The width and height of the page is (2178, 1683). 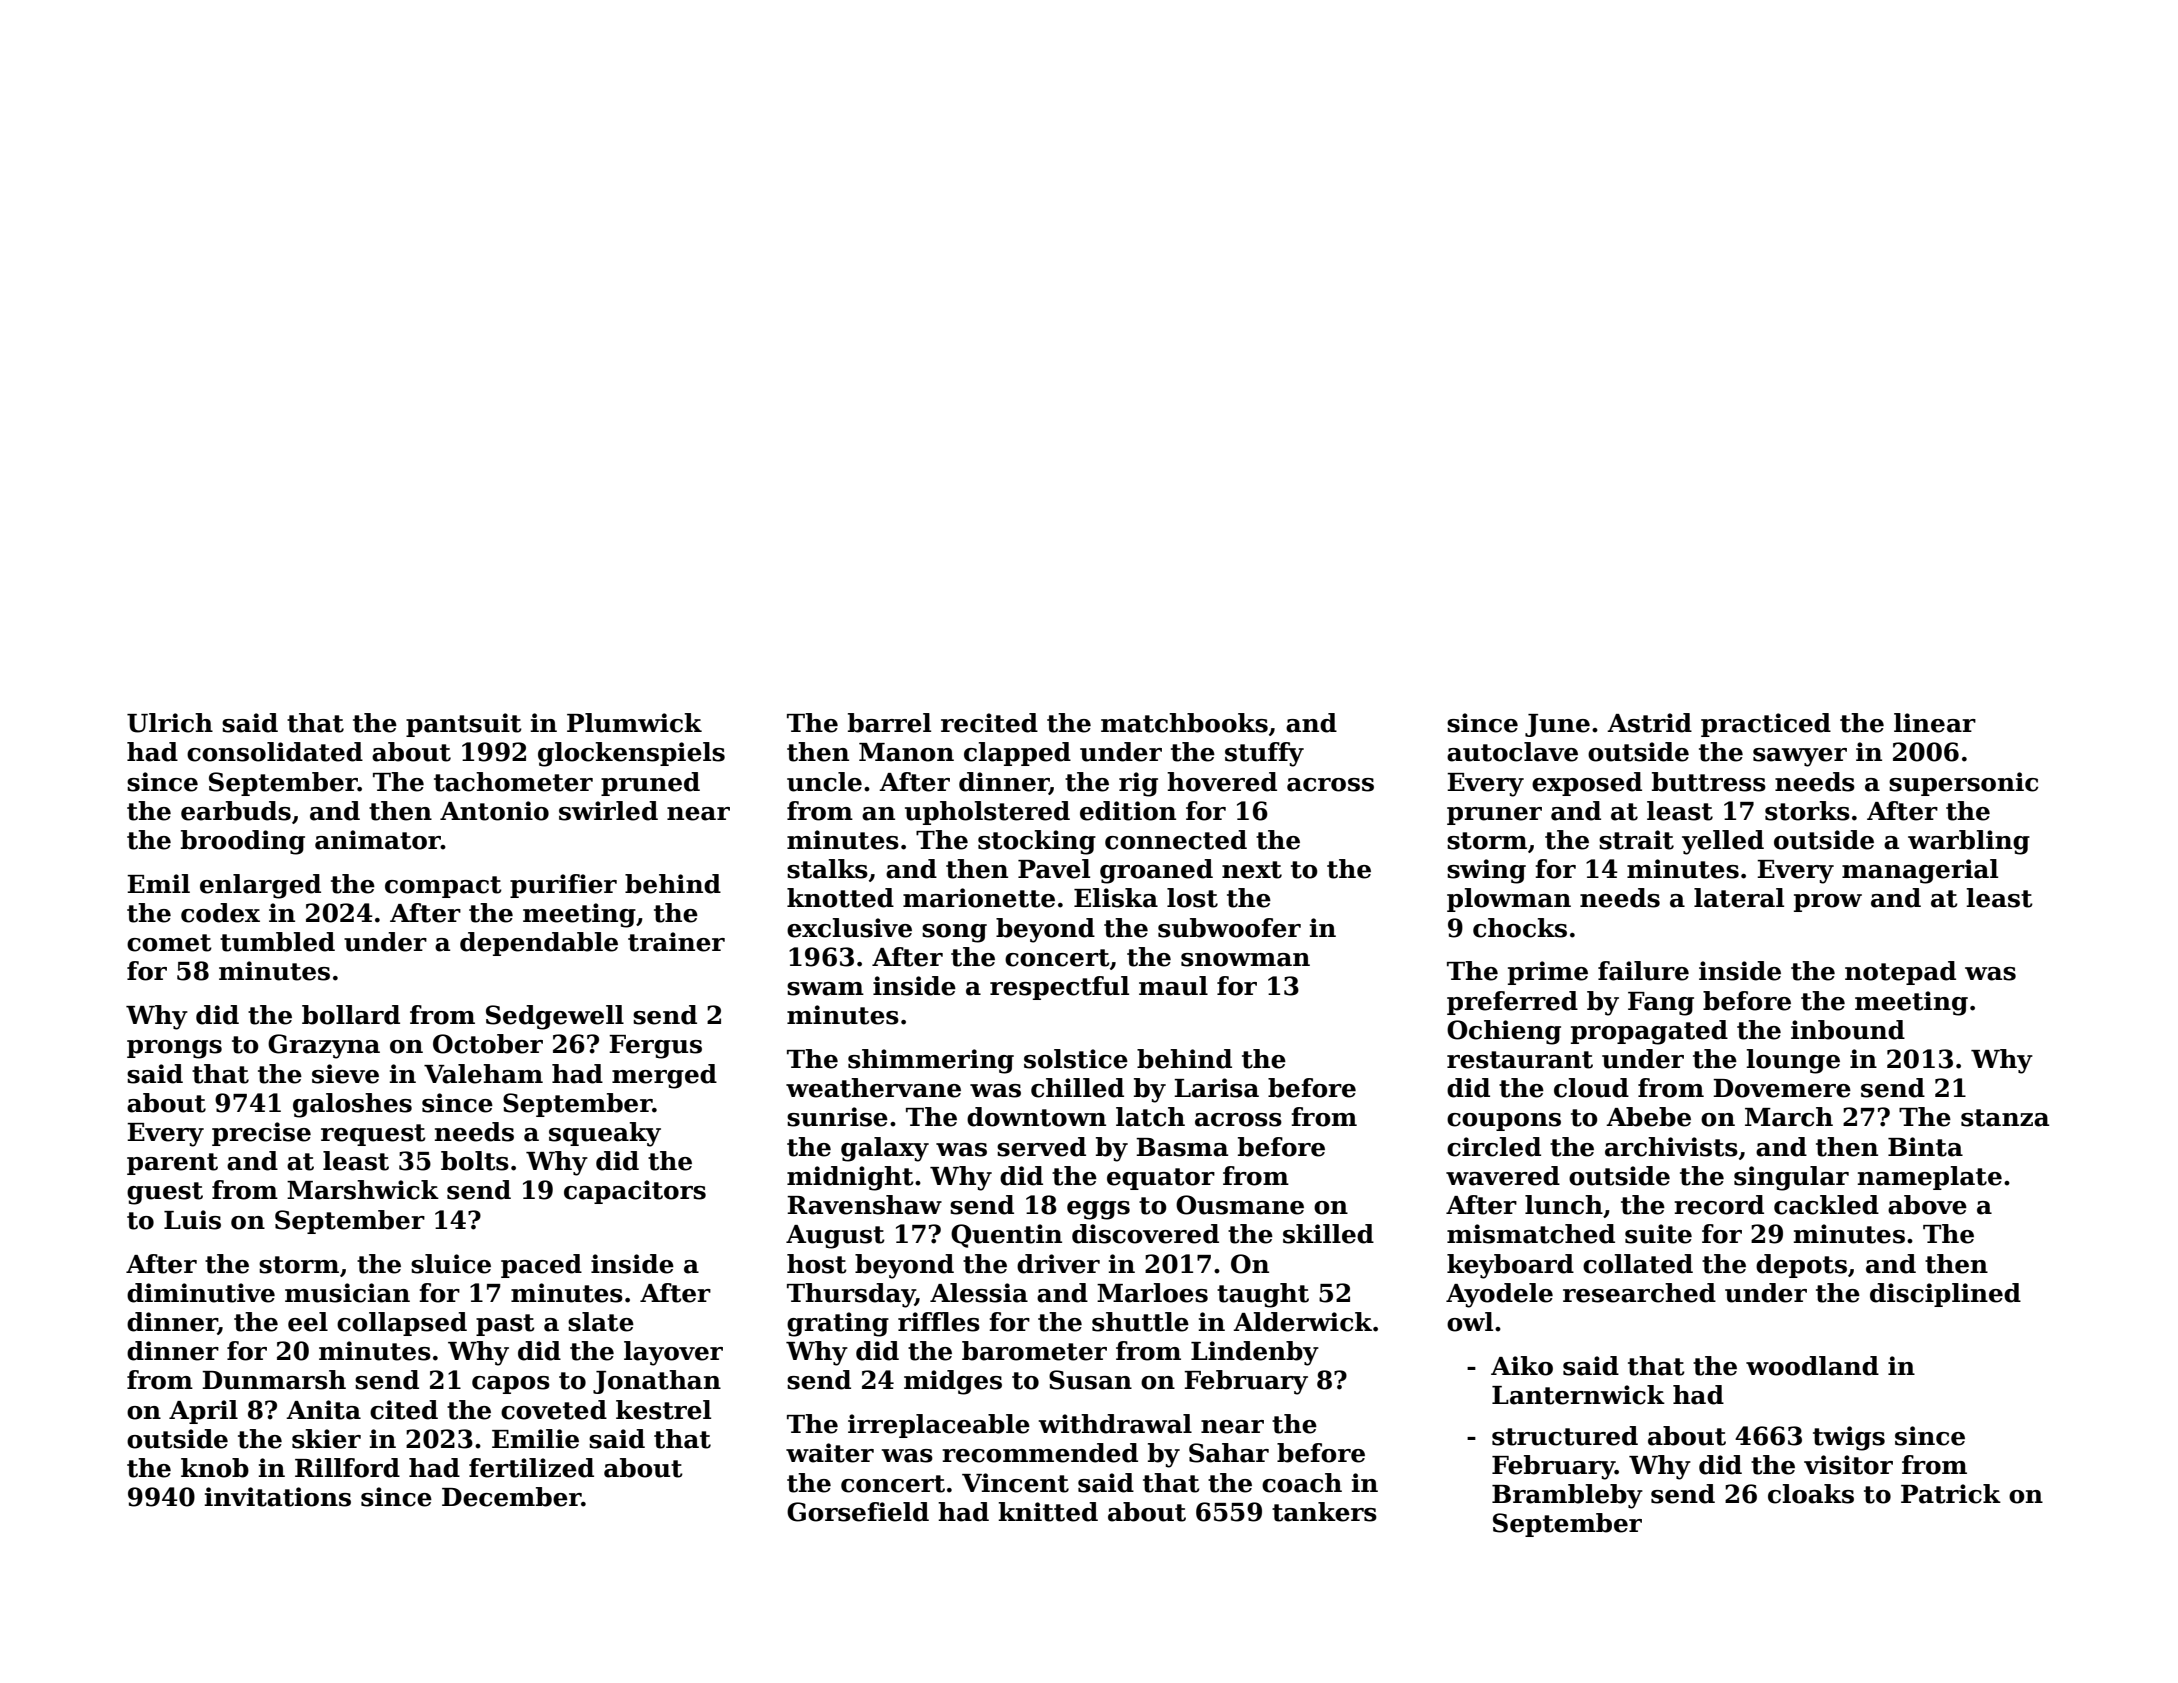 What do you see at coordinates (825, 989) in the page?
I see `swam` at bounding box center [825, 989].
